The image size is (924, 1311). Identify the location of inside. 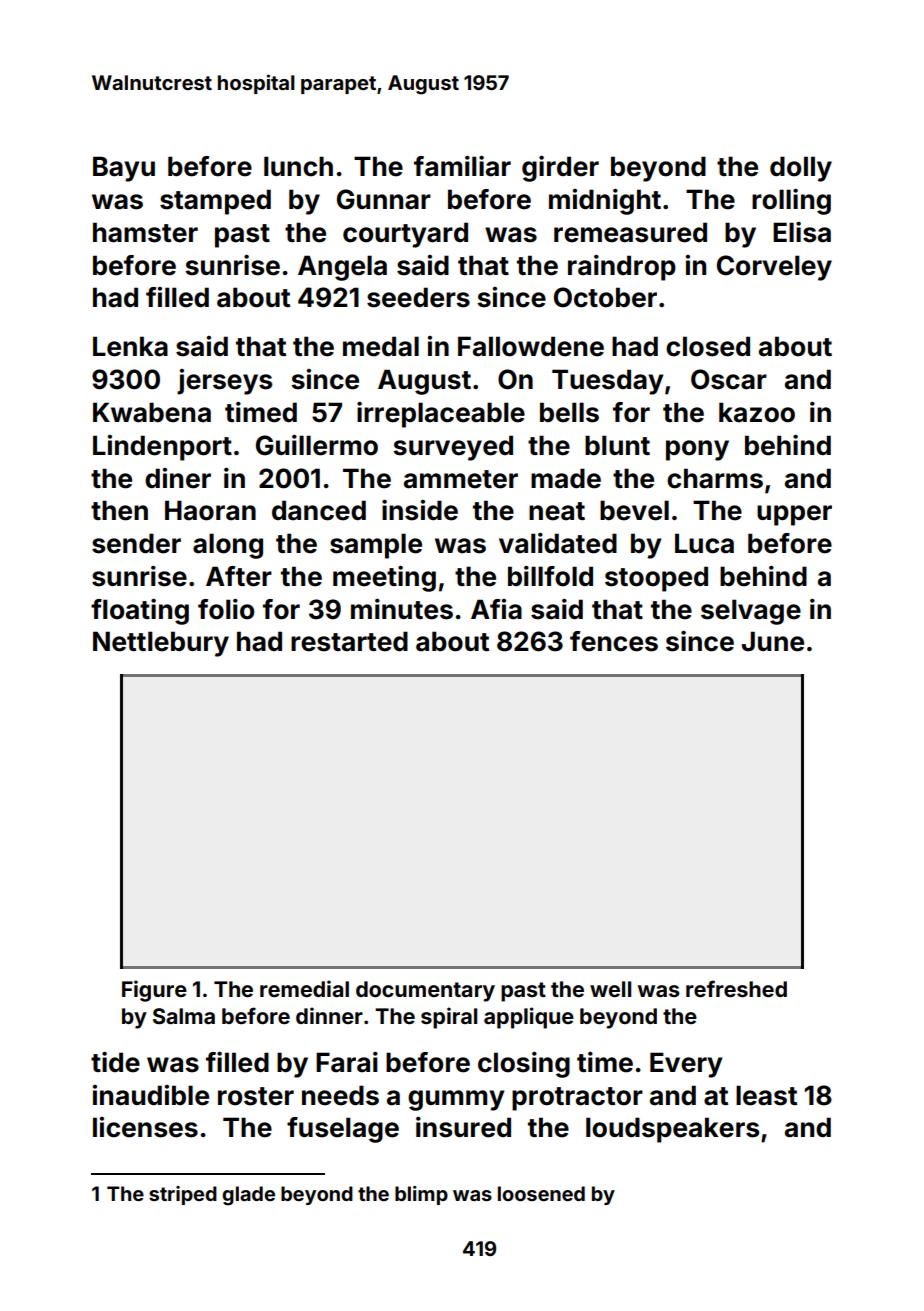
(420, 510).
